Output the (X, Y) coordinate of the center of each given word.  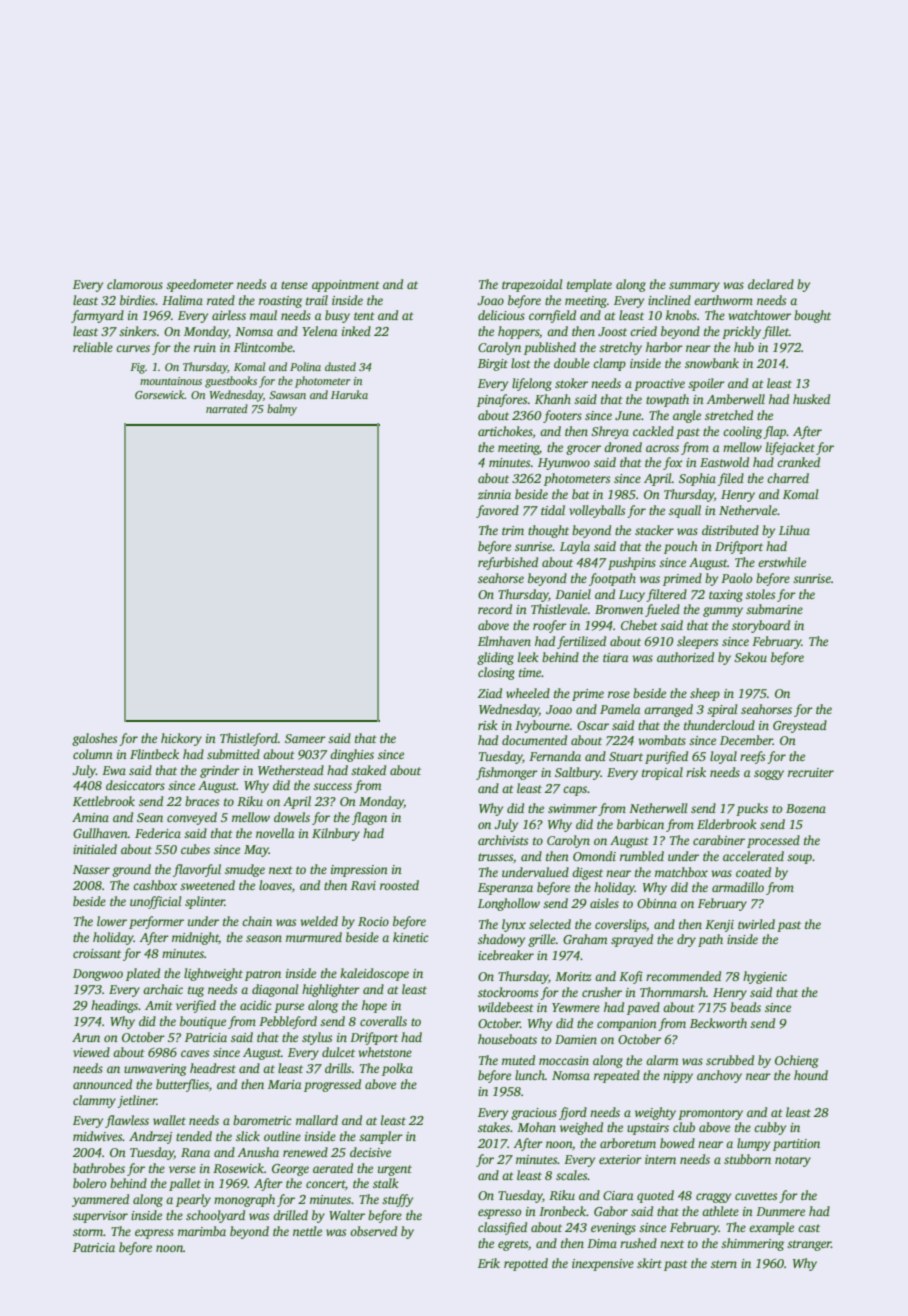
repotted (526, 1264)
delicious (501, 315)
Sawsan (287, 395)
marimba (202, 1231)
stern (724, 1264)
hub (744, 347)
